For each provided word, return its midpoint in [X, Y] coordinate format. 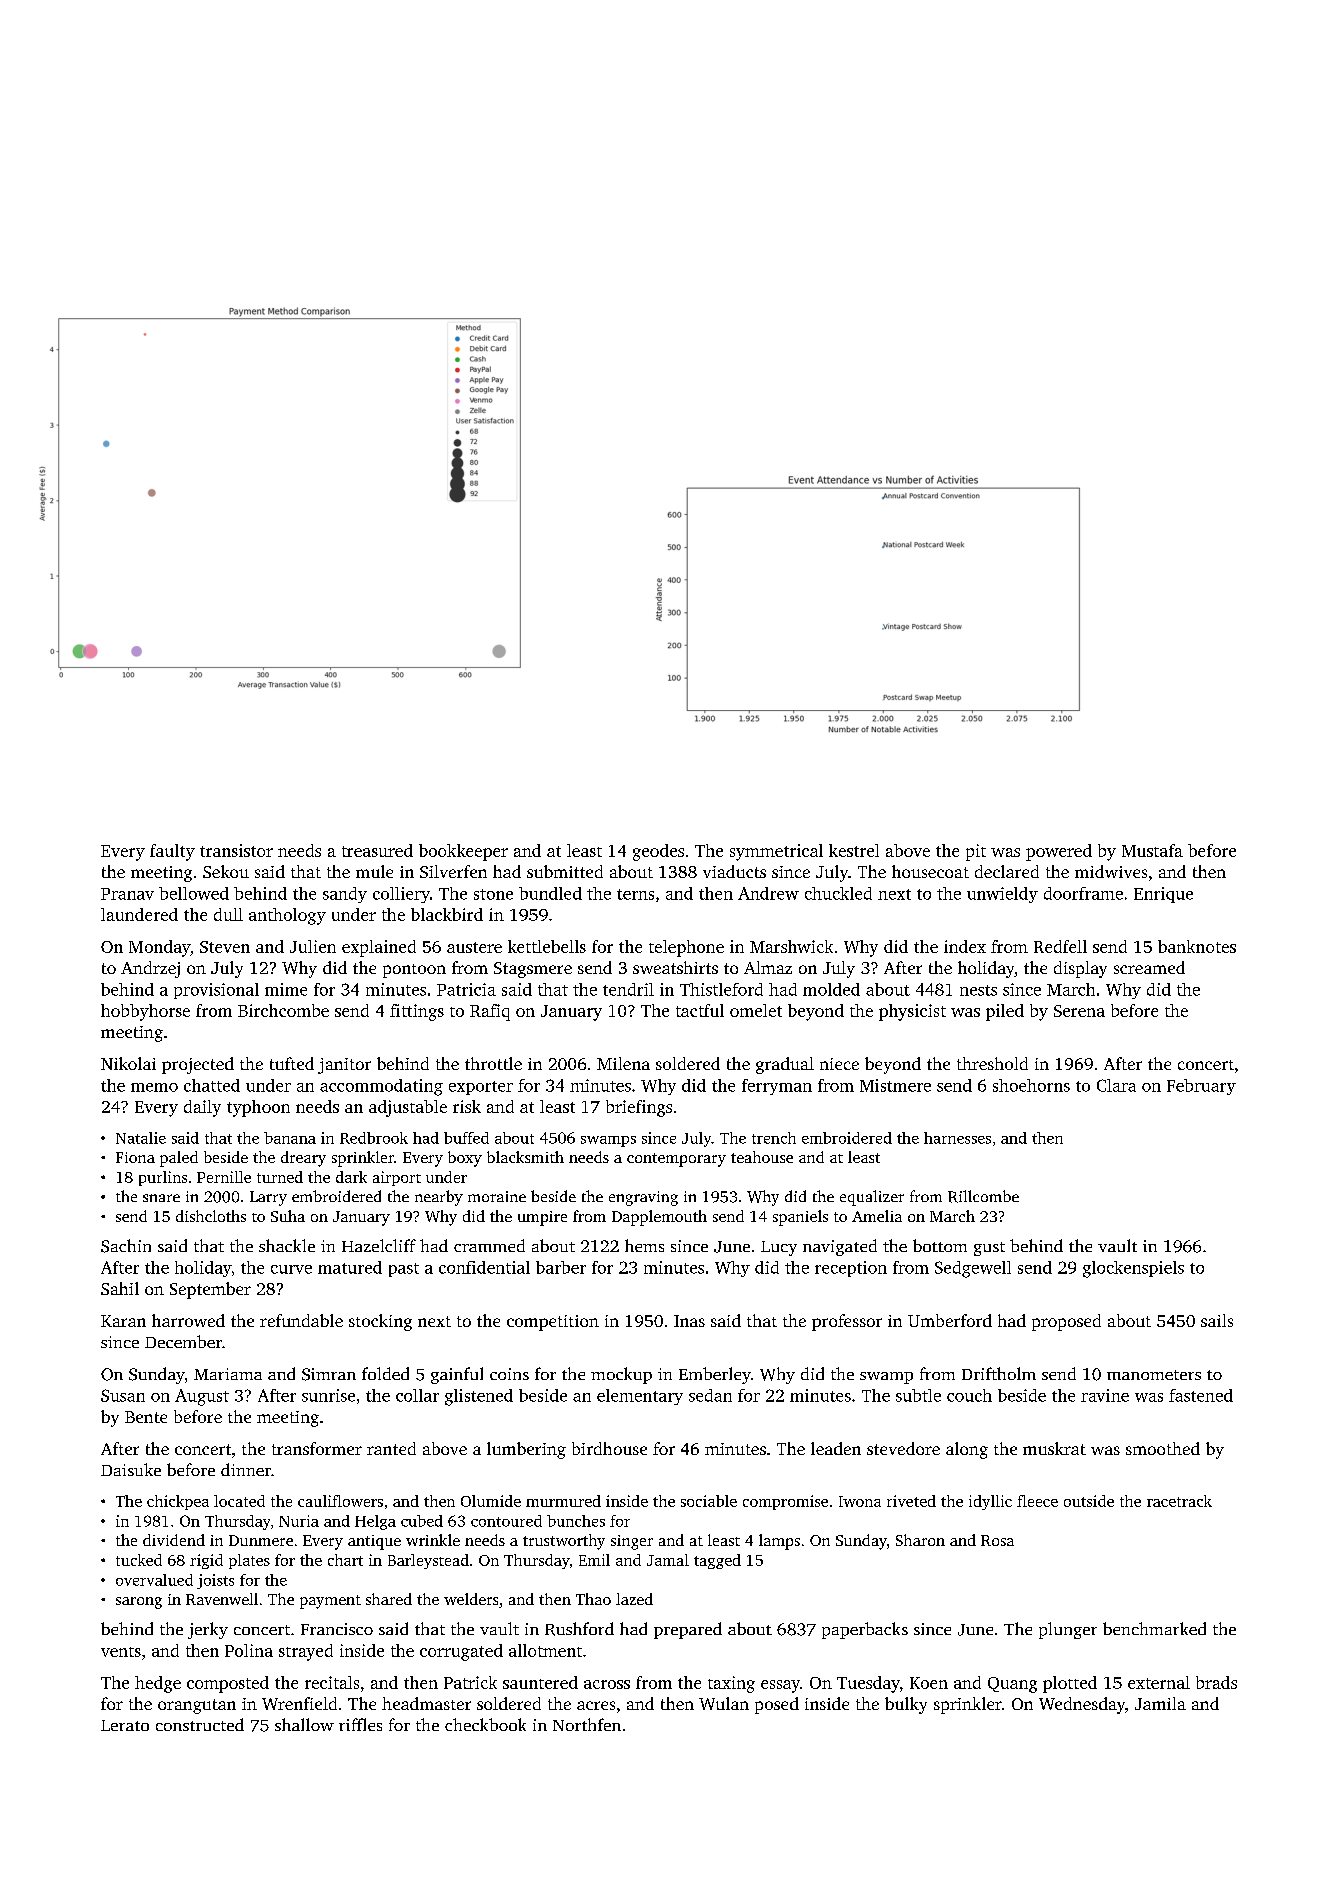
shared [389, 1599]
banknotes [1197, 946]
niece [839, 1064]
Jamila [1160, 1703]
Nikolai [128, 1063]
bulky [906, 1705]
